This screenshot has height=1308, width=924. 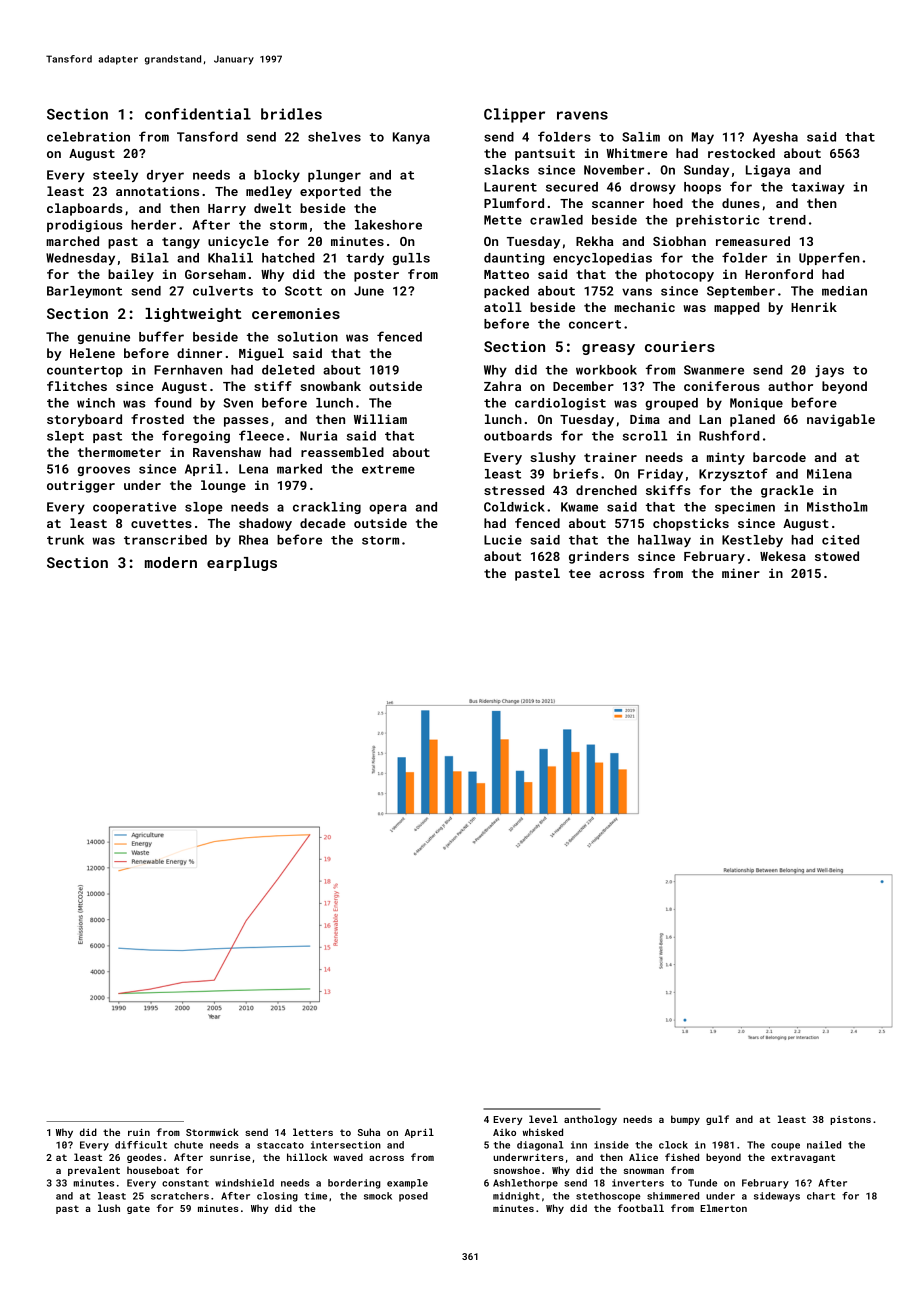 I want to click on modern, so click(x=171, y=562).
